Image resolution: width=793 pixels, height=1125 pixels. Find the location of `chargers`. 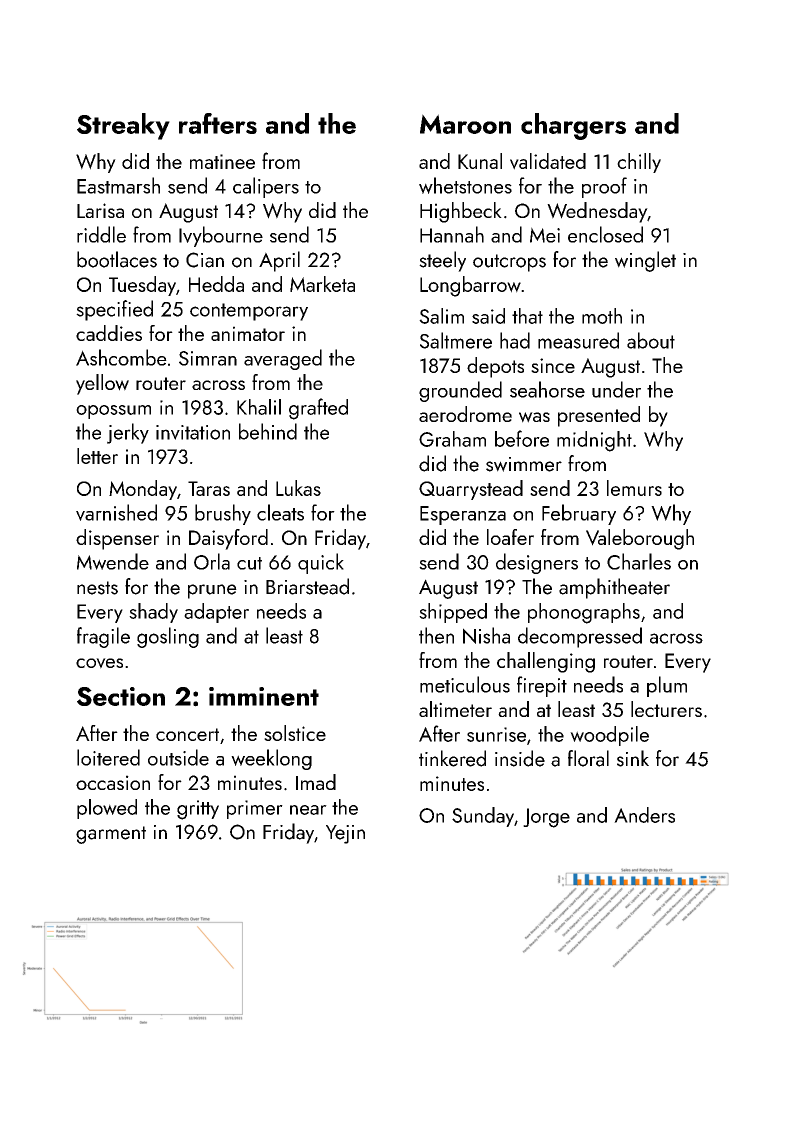

chargers is located at coordinates (573, 126).
